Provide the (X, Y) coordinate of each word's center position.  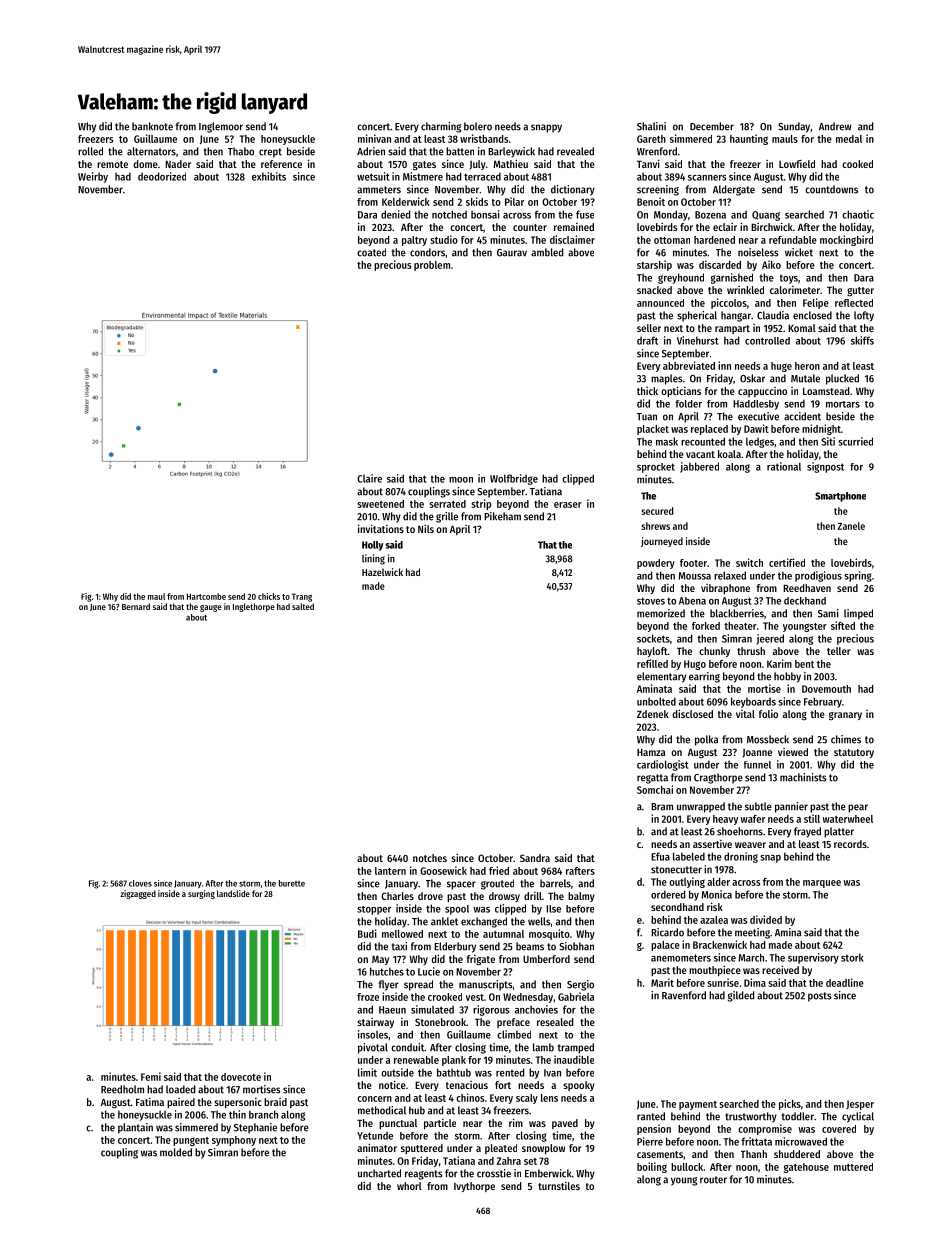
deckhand (805, 601)
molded (176, 1152)
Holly (373, 546)
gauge (211, 608)
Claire (369, 478)
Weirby (93, 177)
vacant (700, 454)
